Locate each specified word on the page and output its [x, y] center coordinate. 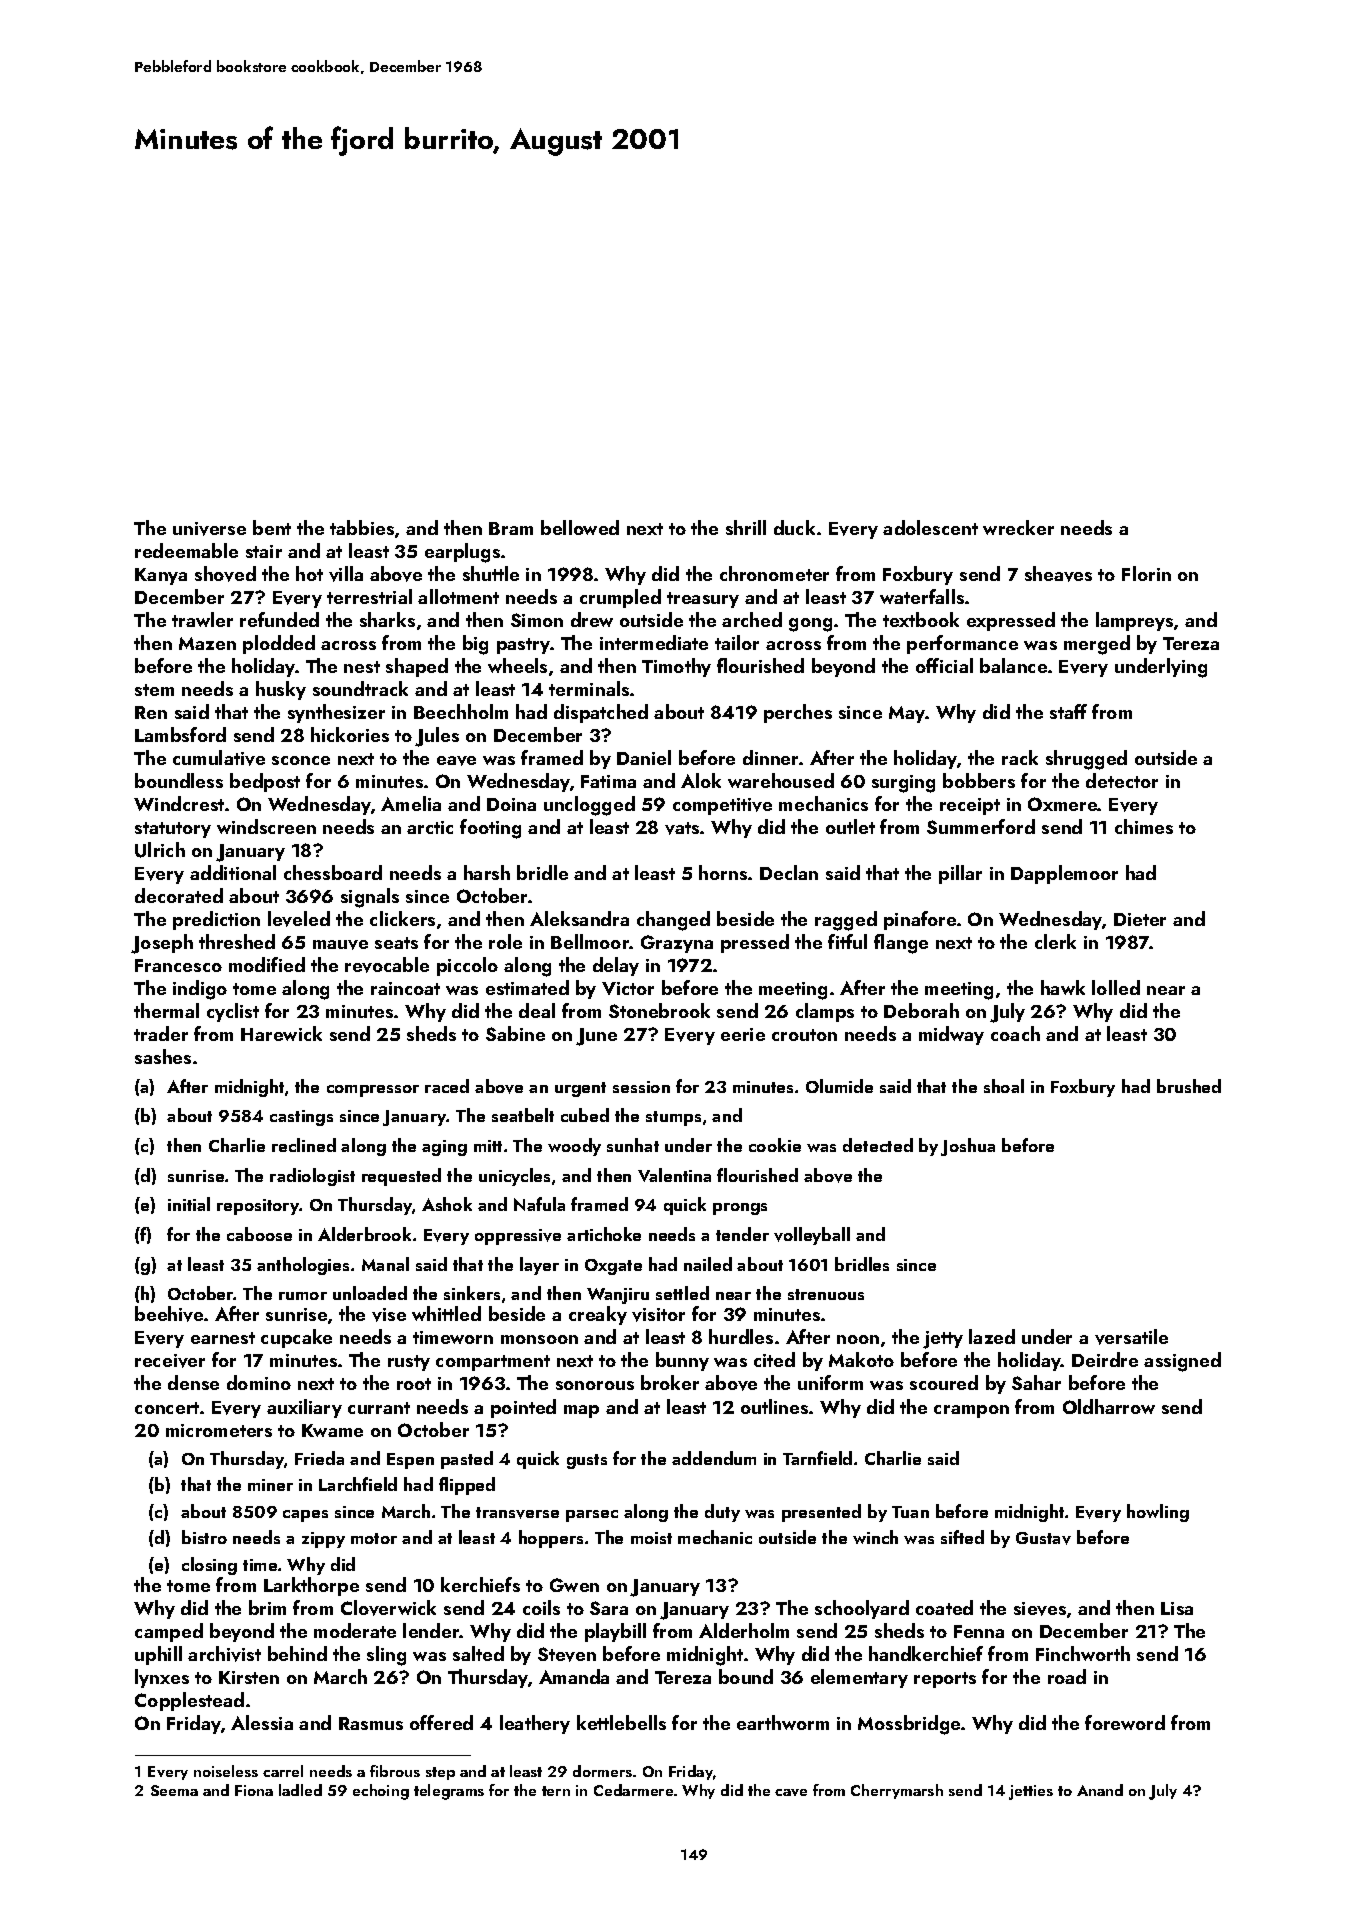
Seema [174, 1790]
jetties [1031, 1792]
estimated [527, 987]
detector [1122, 780]
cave [791, 1792]
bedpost [265, 782]
